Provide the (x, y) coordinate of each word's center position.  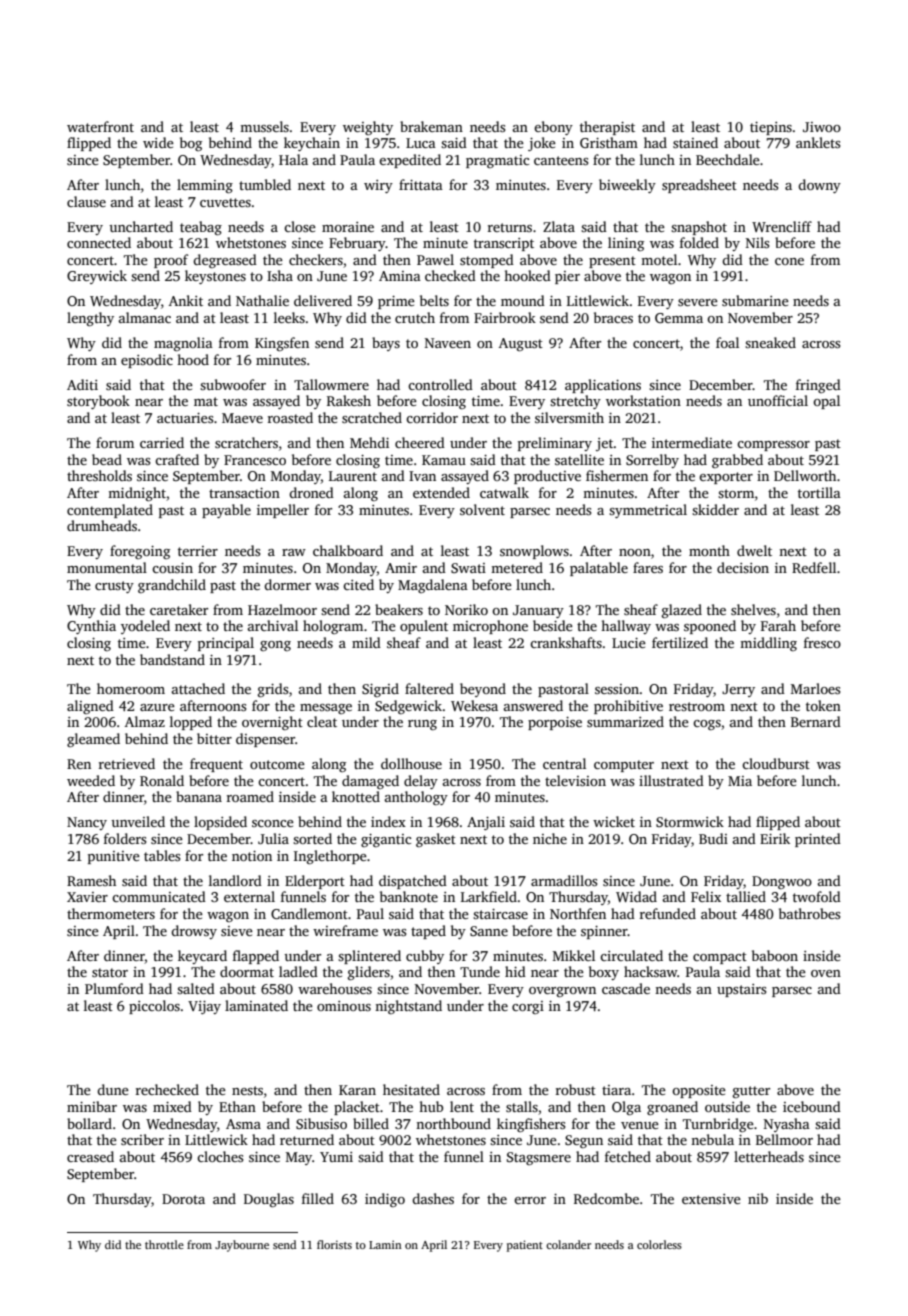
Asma (243, 1124)
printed (818, 840)
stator (110, 972)
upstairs (741, 990)
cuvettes (225, 202)
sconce (273, 823)
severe (698, 302)
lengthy (90, 319)
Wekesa (474, 705)
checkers (316, 259)
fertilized (680, 642)
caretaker (179, 609)
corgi (528, 1007)
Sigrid (380, 690)
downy (819, 186)
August (521, 345)
